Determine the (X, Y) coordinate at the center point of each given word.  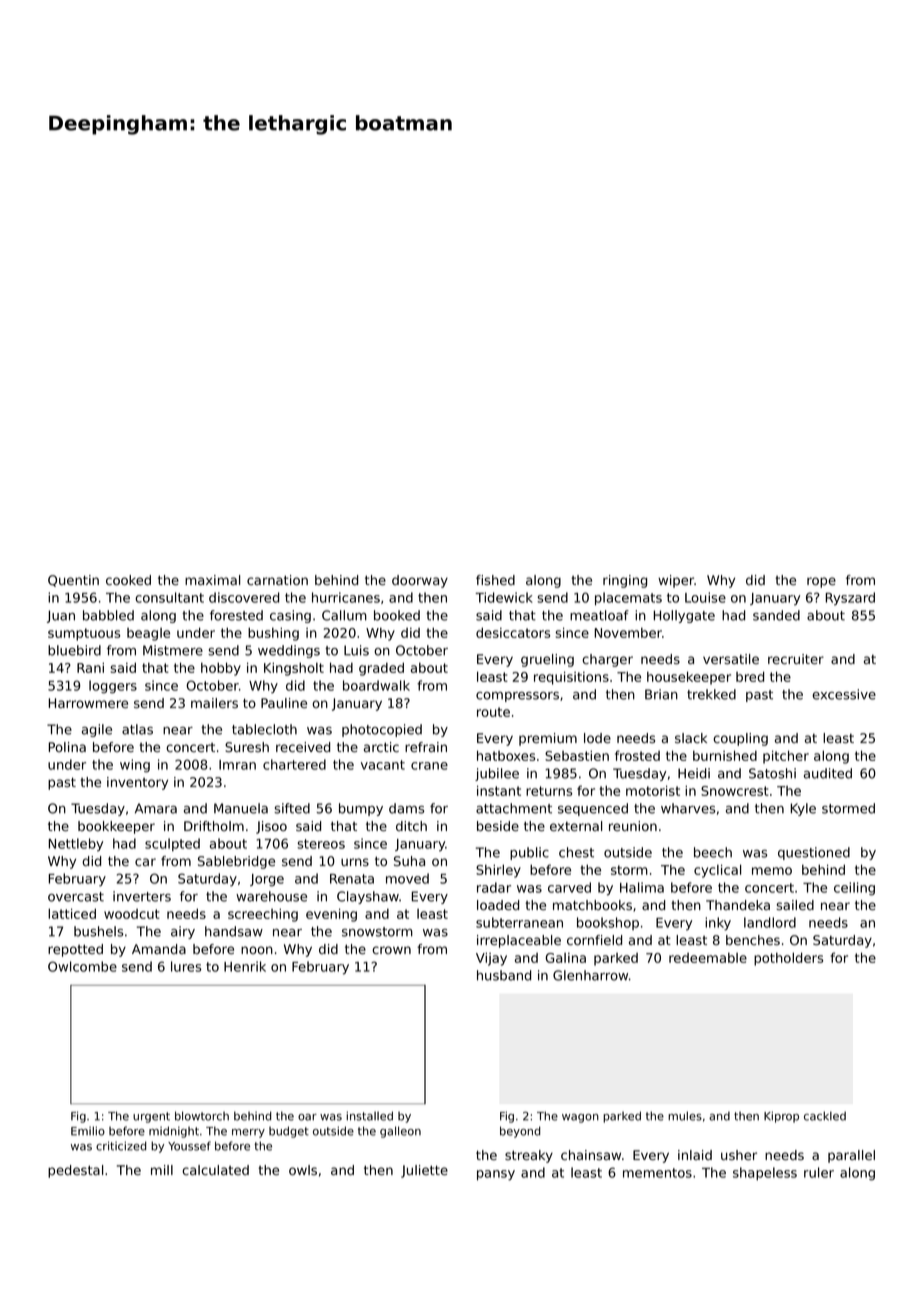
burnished (725, 755)
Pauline (284, 703)
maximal (212, 580)
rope (821, 582)
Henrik (245, 966)
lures (186, 966)
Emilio (88, 1131)
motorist (653, 790)
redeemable (708, 958)
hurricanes (346, 597)
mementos (657, 1173)
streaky (529, 1156)
